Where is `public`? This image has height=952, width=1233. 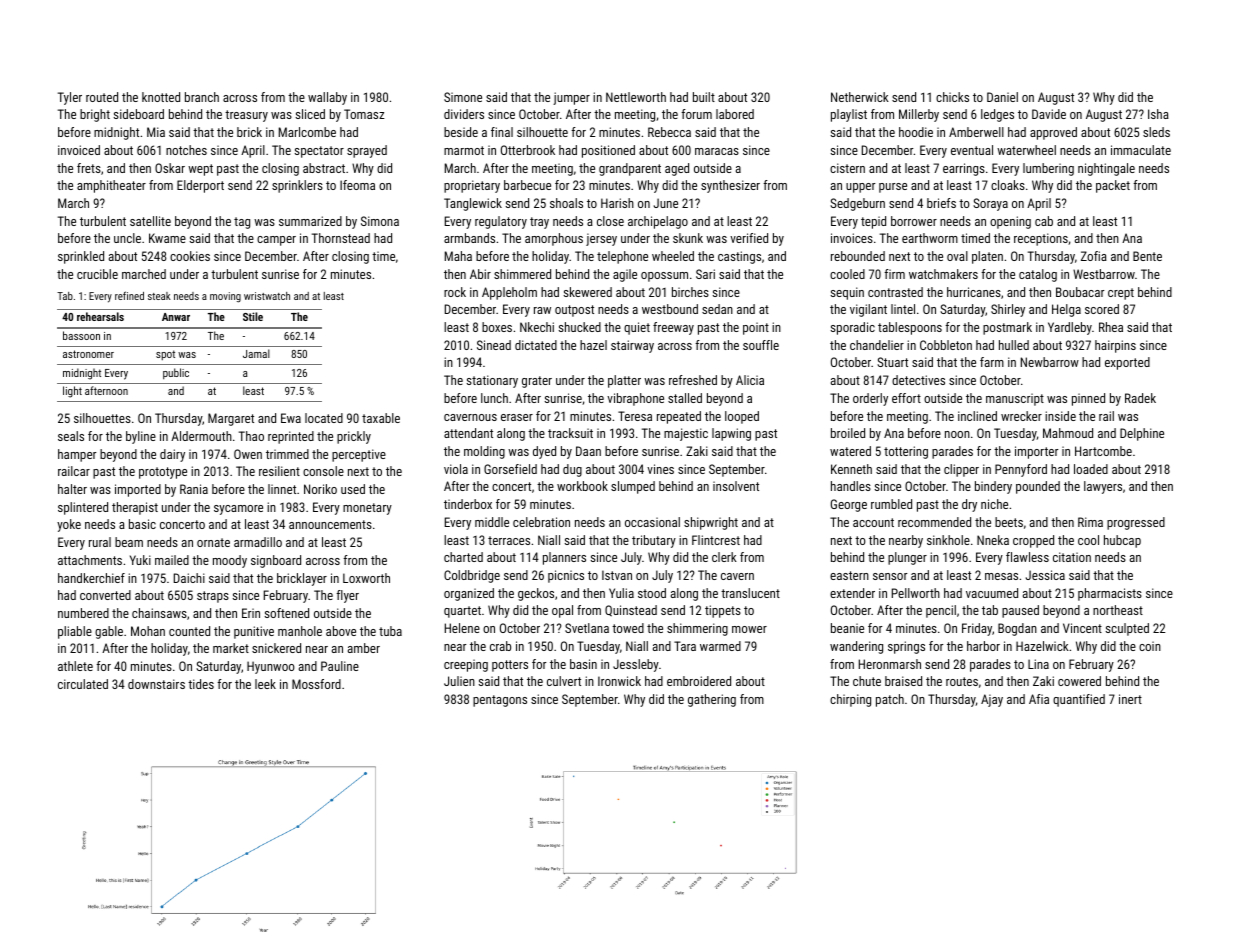
public is located at coordinates (176, 373).
